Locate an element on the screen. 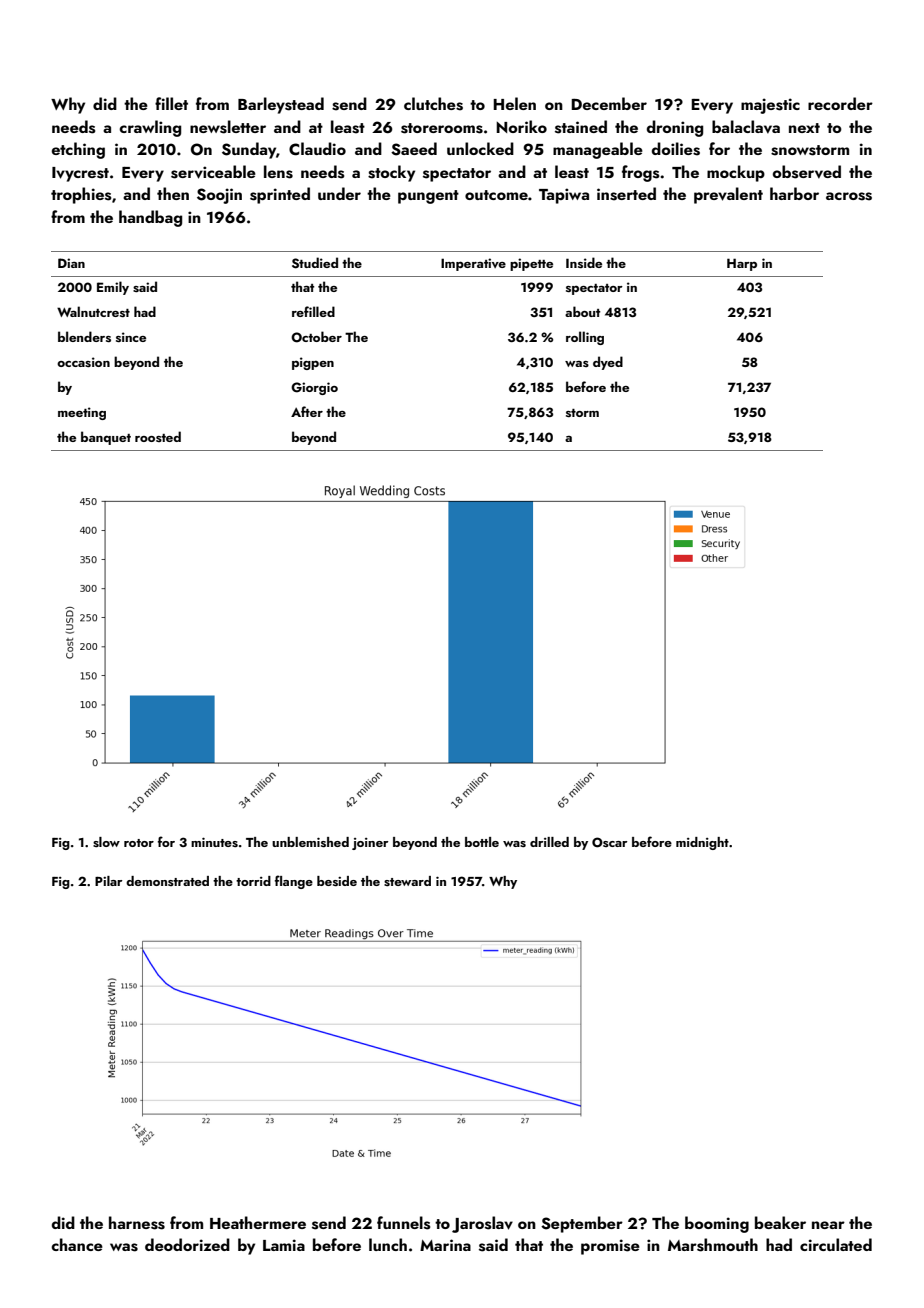 This screenshot has width=924, height=1308. booming is located at coordinates (717, 1224).
